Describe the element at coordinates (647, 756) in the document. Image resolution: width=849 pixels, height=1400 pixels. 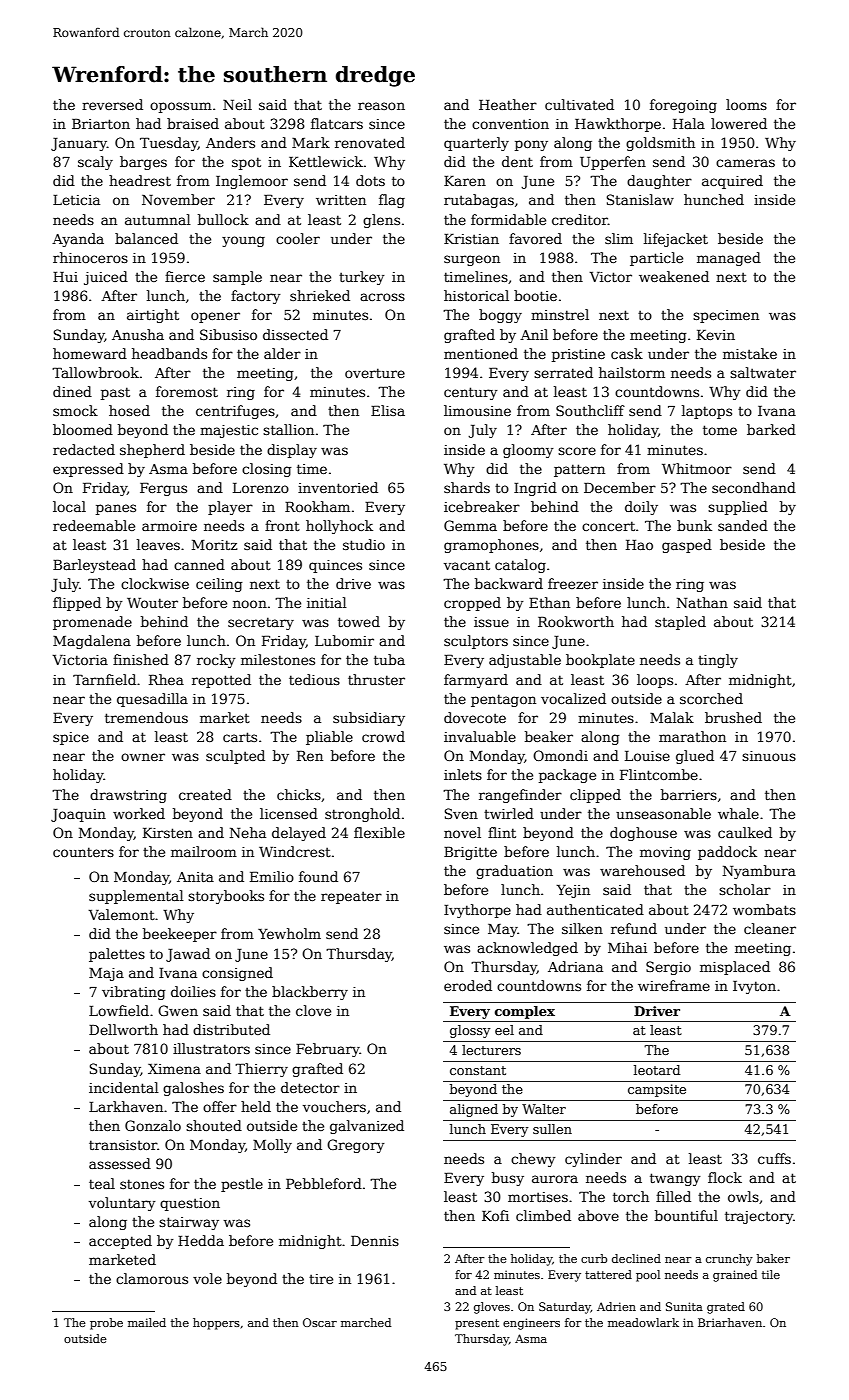
I see `Louise` at that location.
